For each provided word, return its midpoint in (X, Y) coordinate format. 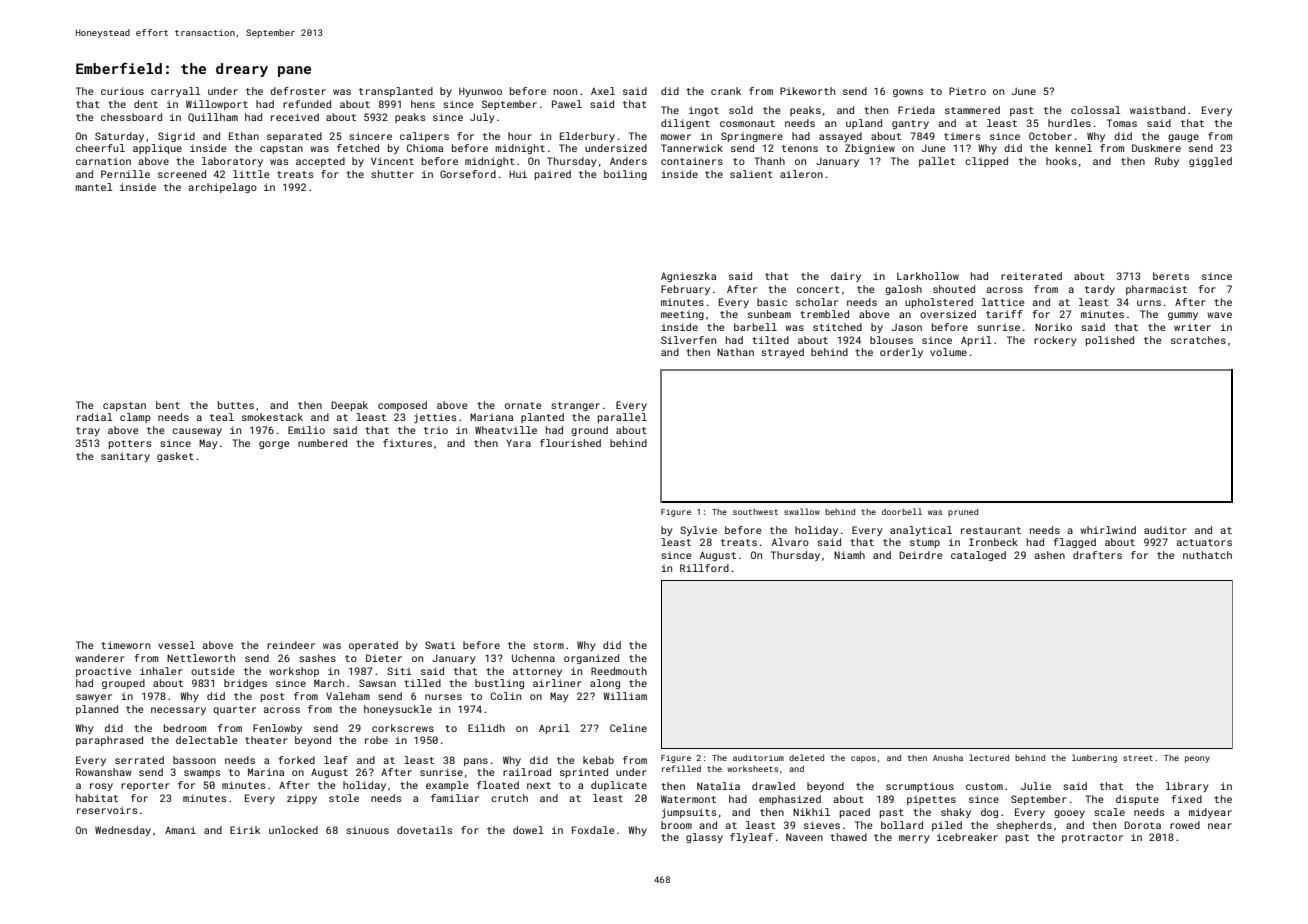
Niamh (849, 555)
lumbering (1094, 758)
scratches (1198, 340)
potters (130, 444)
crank (726, 91)
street (1138, 758)
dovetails (424, 830)
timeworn (125, 645)
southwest (755, 512)
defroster (298, 91)
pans (476, 762)
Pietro (967, 91)
